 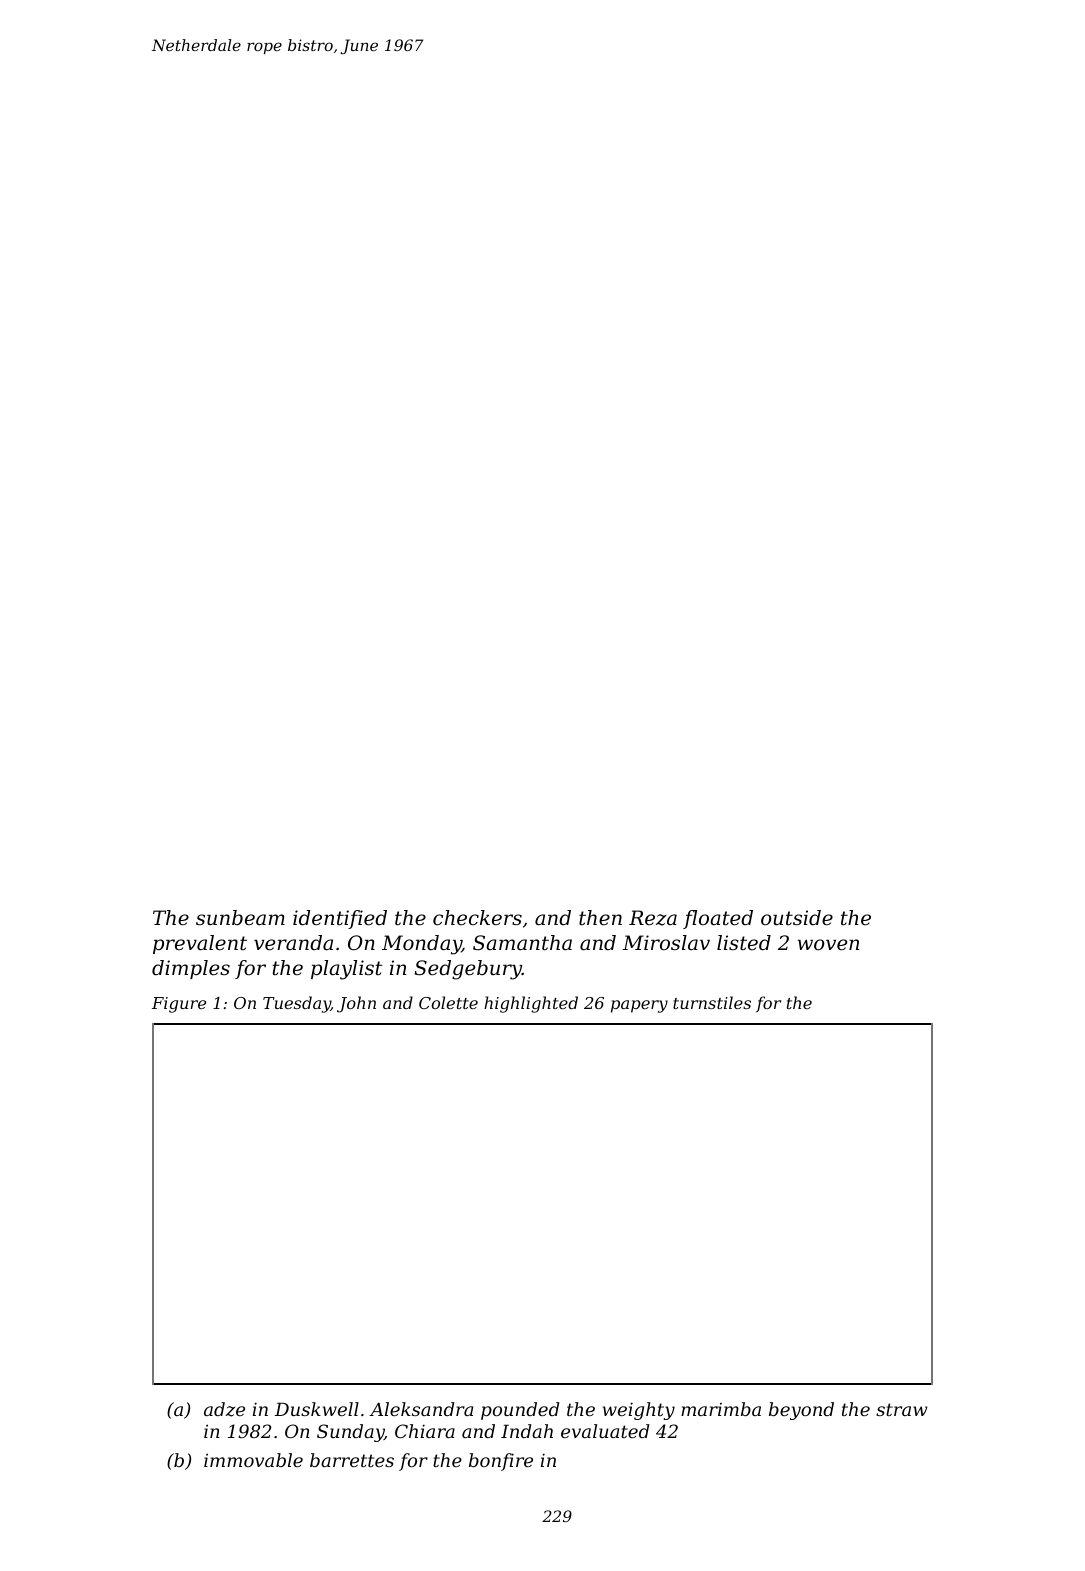 What do you see at coordinates (639, 1006) in the document?
I see `papery` at bounding box center [639, 1006].
